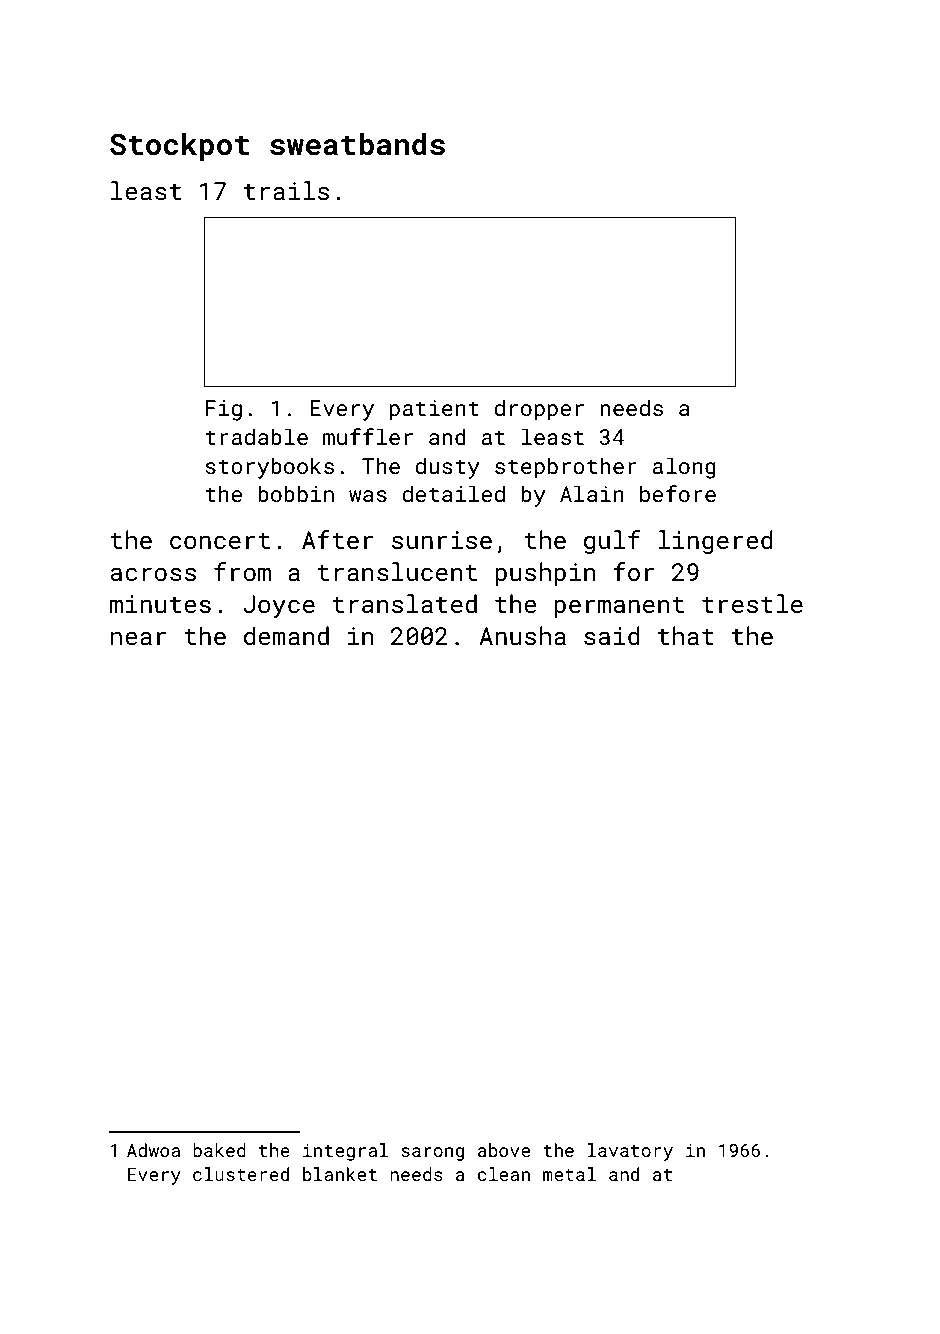 This screenshot has width=940, height=1334. I want to click on sweatbands, so click(357, 144).
